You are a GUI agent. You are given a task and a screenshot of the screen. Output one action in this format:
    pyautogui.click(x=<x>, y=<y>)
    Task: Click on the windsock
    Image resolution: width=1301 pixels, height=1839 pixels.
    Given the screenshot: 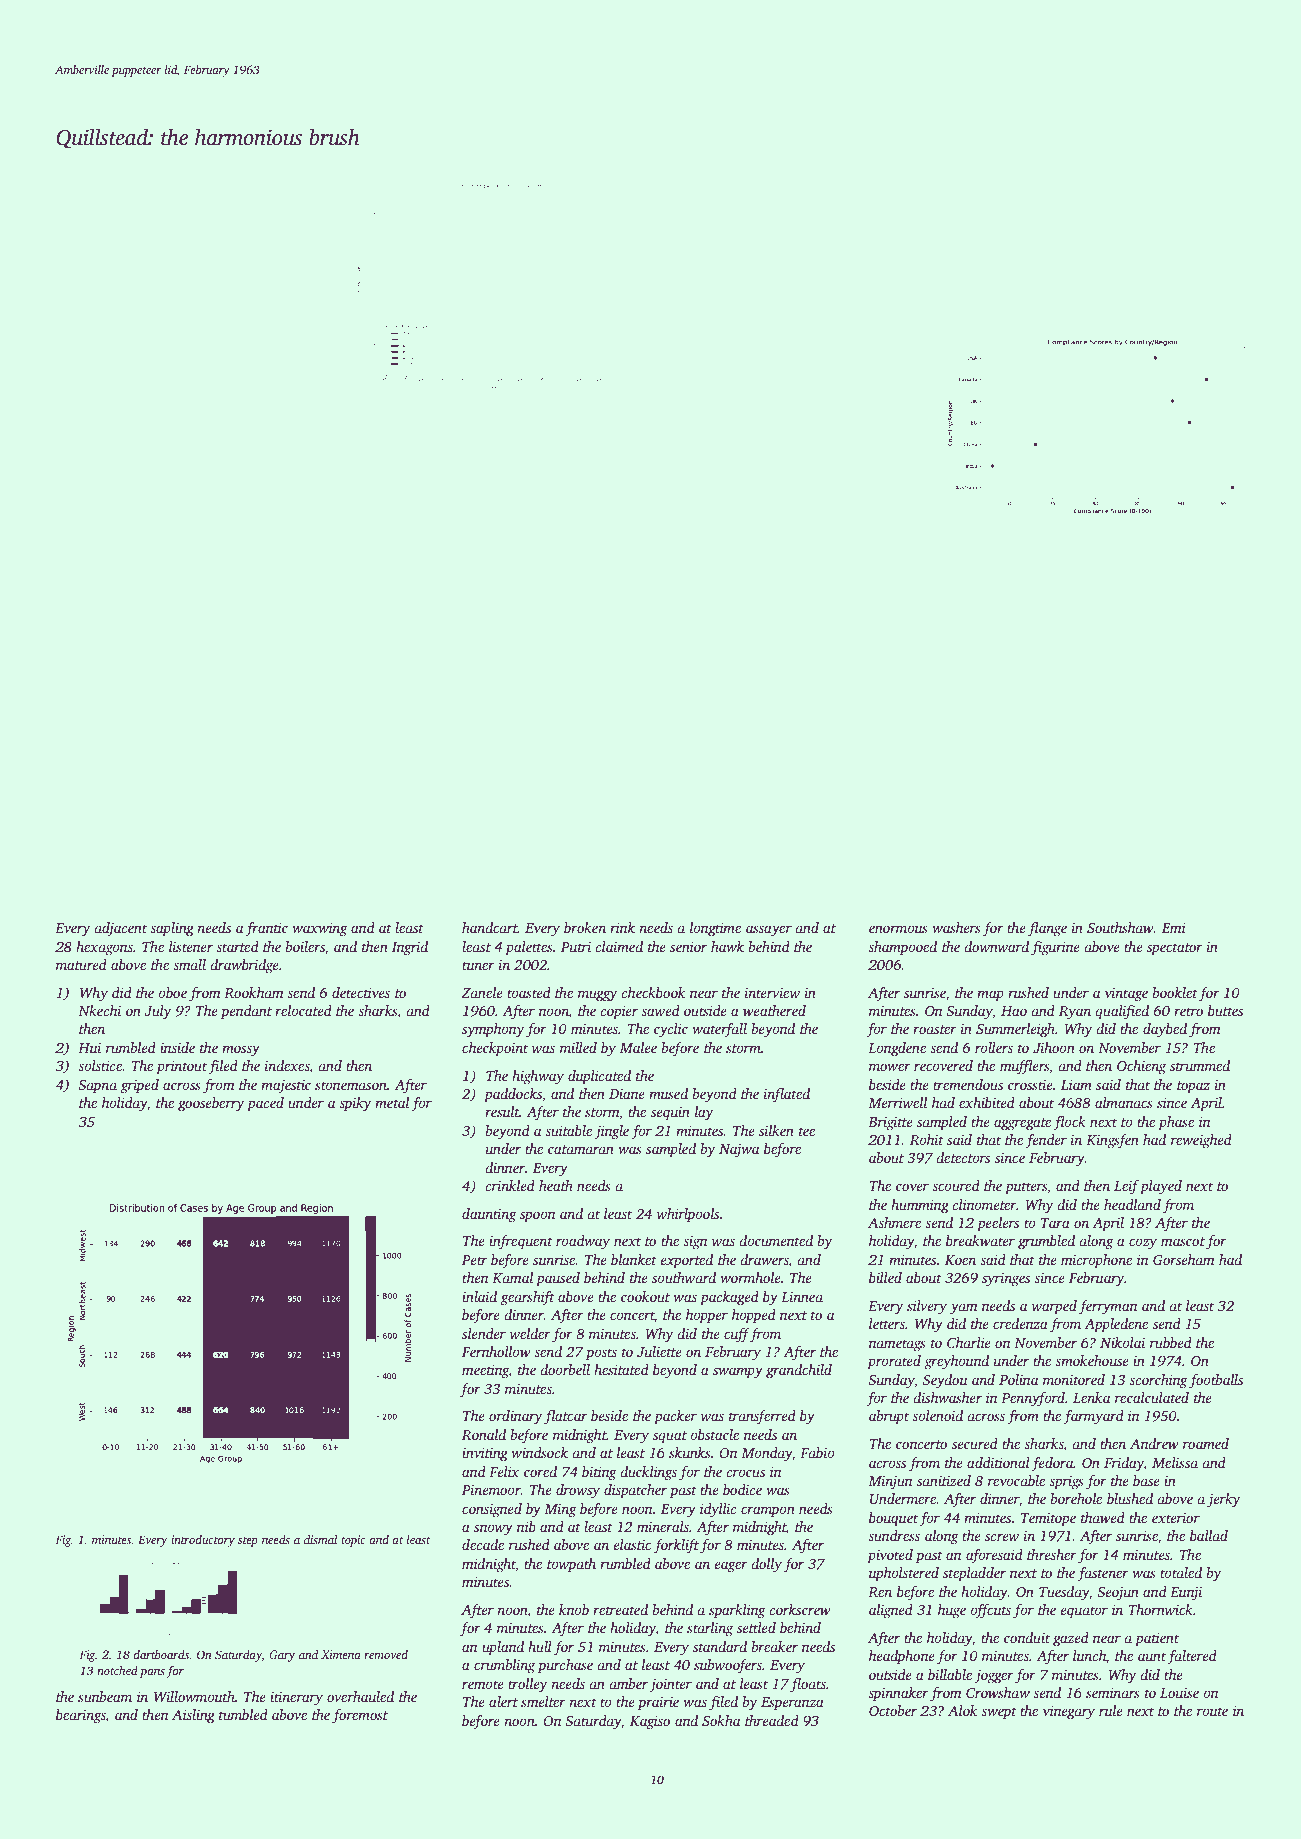 What is the action you would take?
    pyautogui.click(x=539, y=1452)
